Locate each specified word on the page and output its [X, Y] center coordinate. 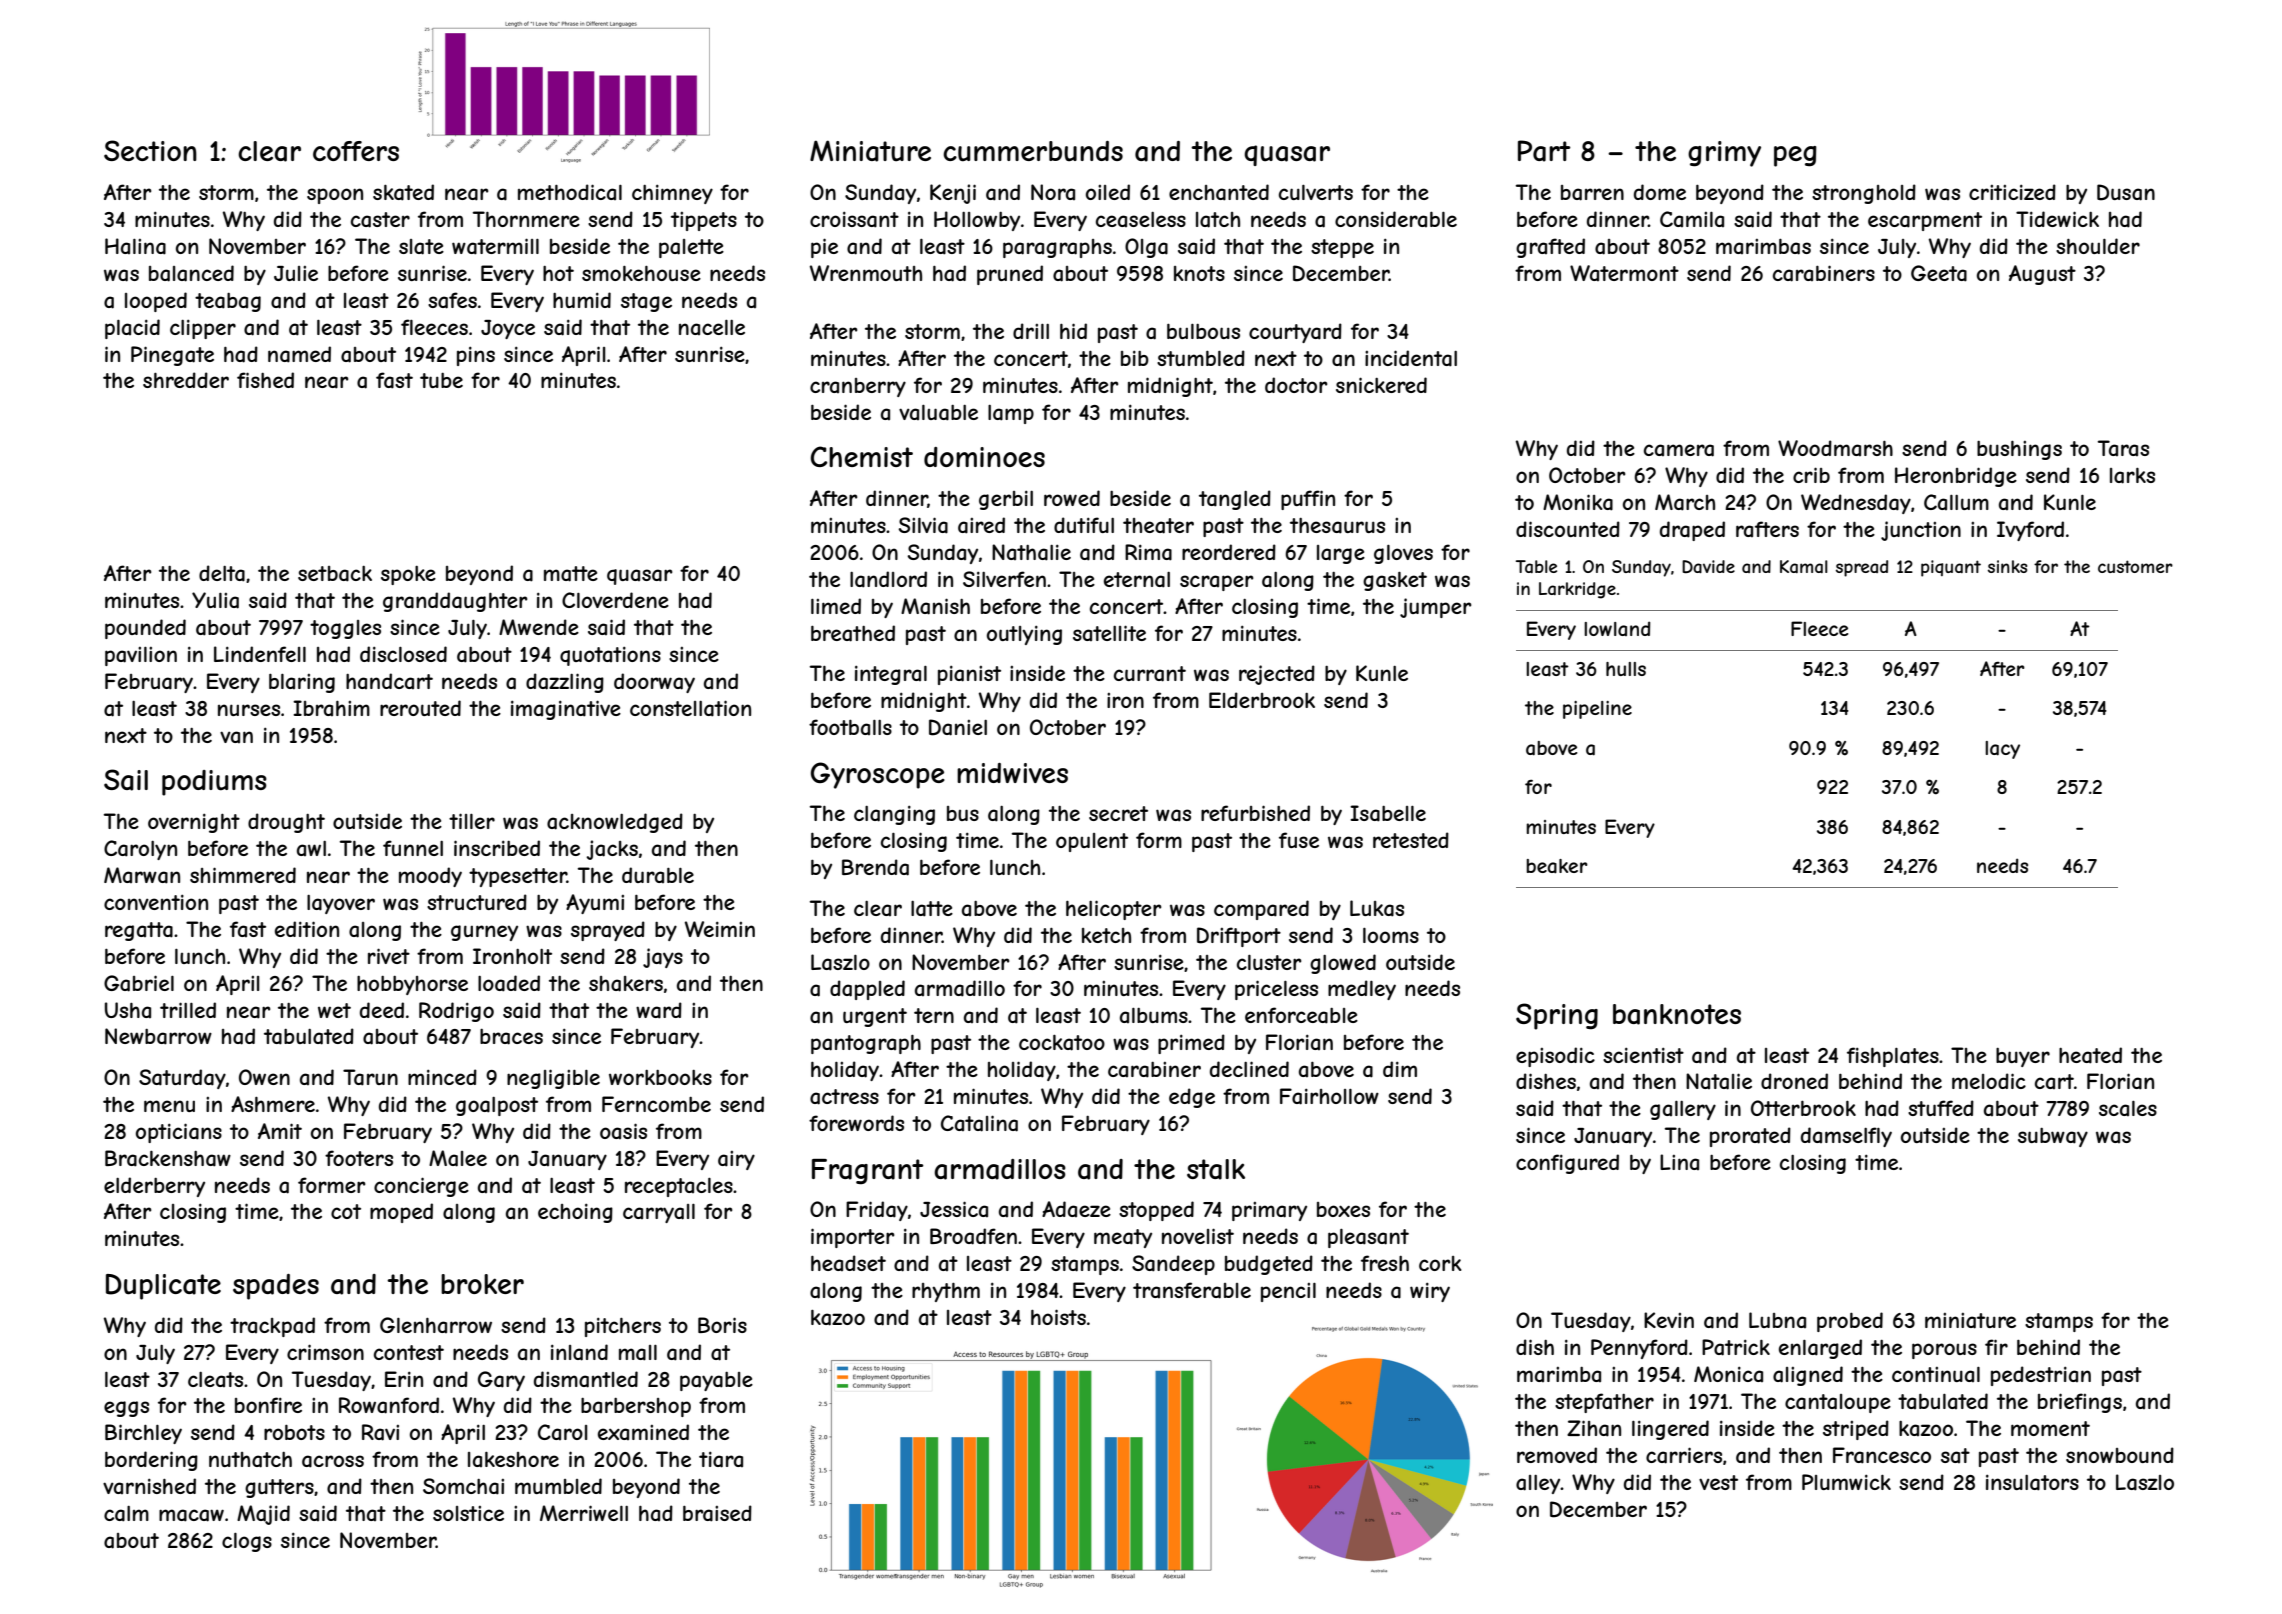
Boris [722, 1325]
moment [2050, 1428]
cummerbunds [1033, 151]
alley [1538, 1484]
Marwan [142, 875]
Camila [1692, 219]
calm [126, 1514]
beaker [1557, 866]
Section [150, 150]
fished [265, 380]
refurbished [1255, 813]
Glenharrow [436, 1325]
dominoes [984, 457]
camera [1679, 450]
